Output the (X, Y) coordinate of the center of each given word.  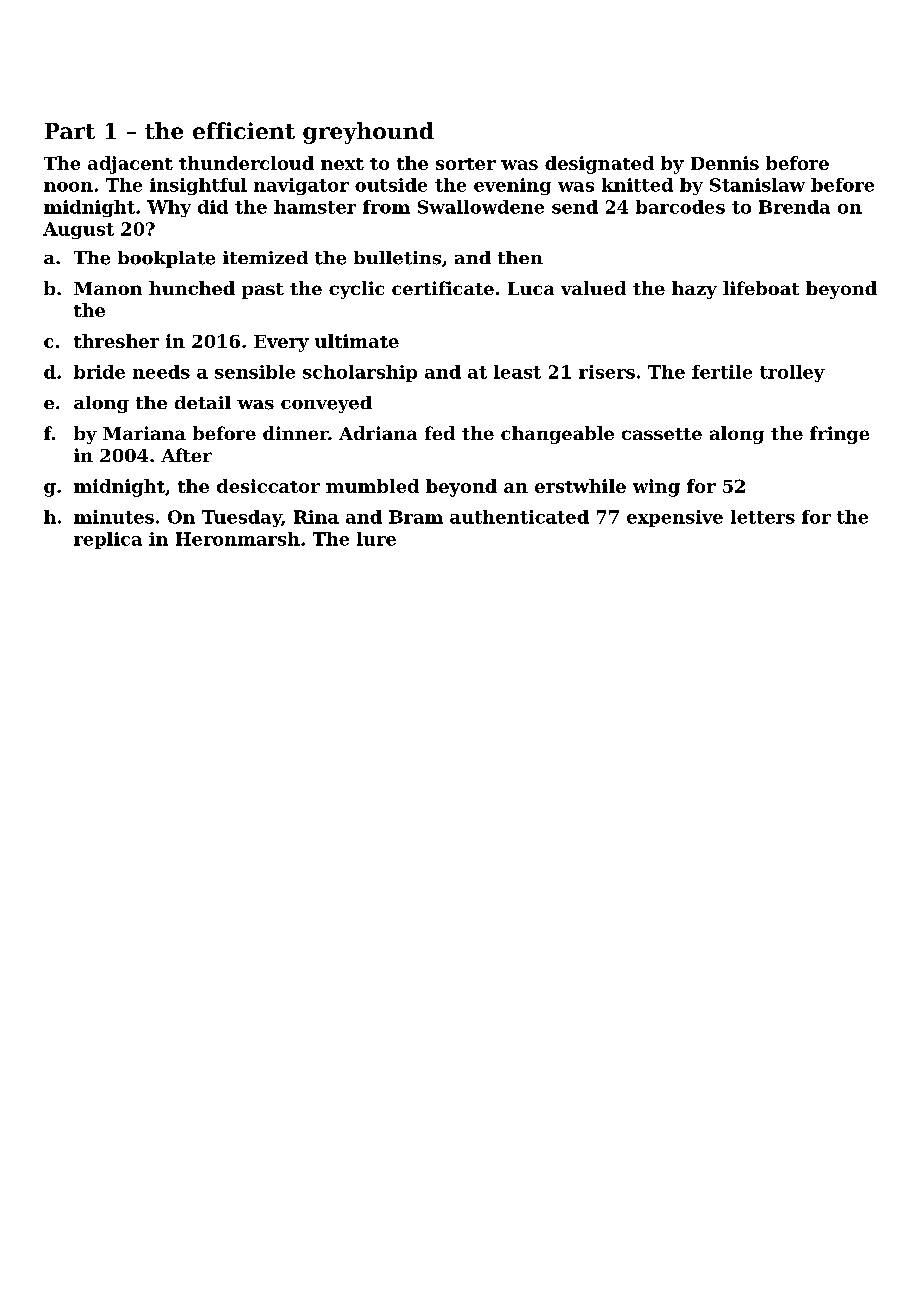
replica (108, 540)
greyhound (368, 133)
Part (70, 131)
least (517, 372)
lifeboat (761, 288)
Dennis (725, 163)
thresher (116, 341)
